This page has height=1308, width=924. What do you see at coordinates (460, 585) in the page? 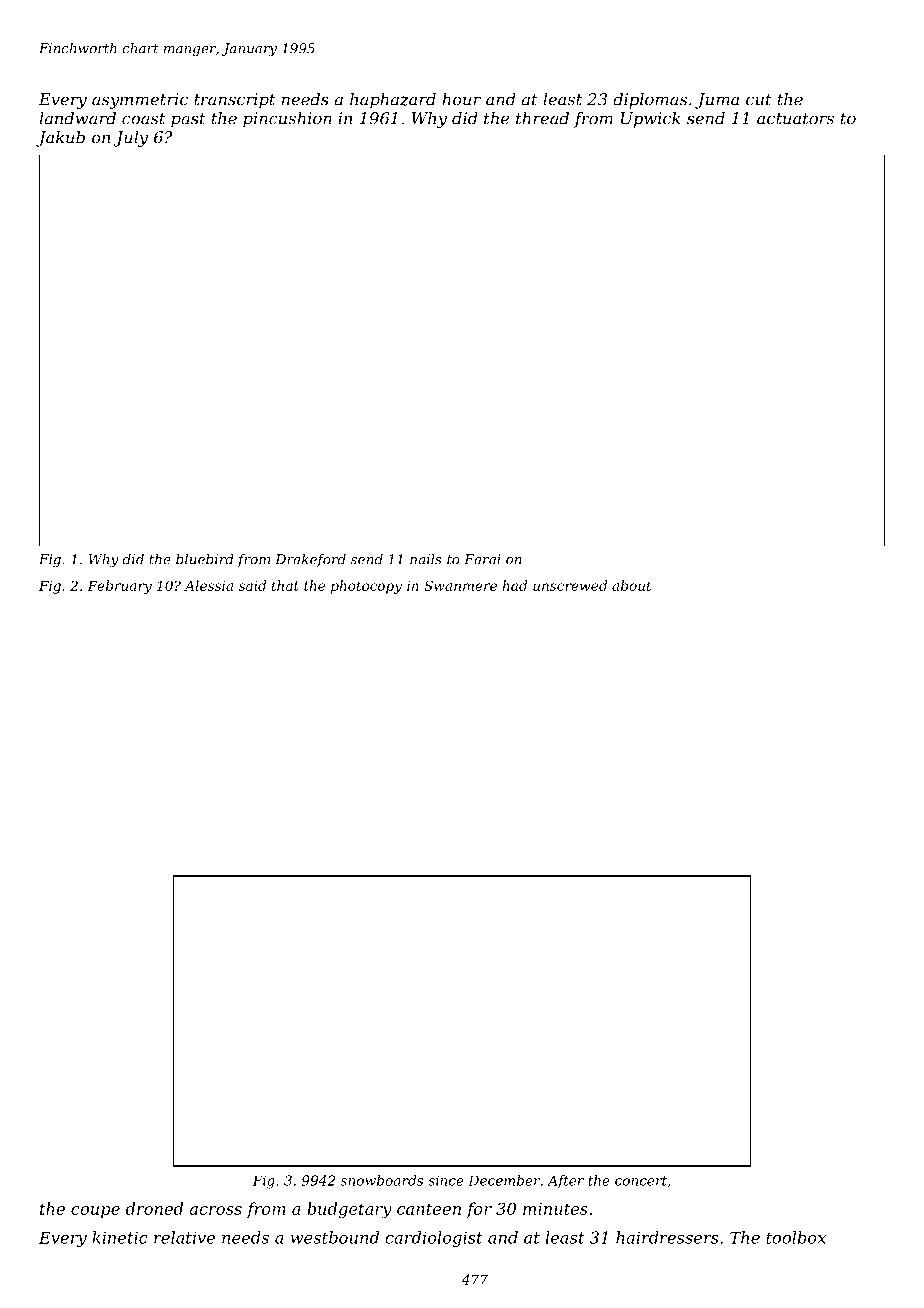
I see `Swanmere` at bounding box center [460, 585].
